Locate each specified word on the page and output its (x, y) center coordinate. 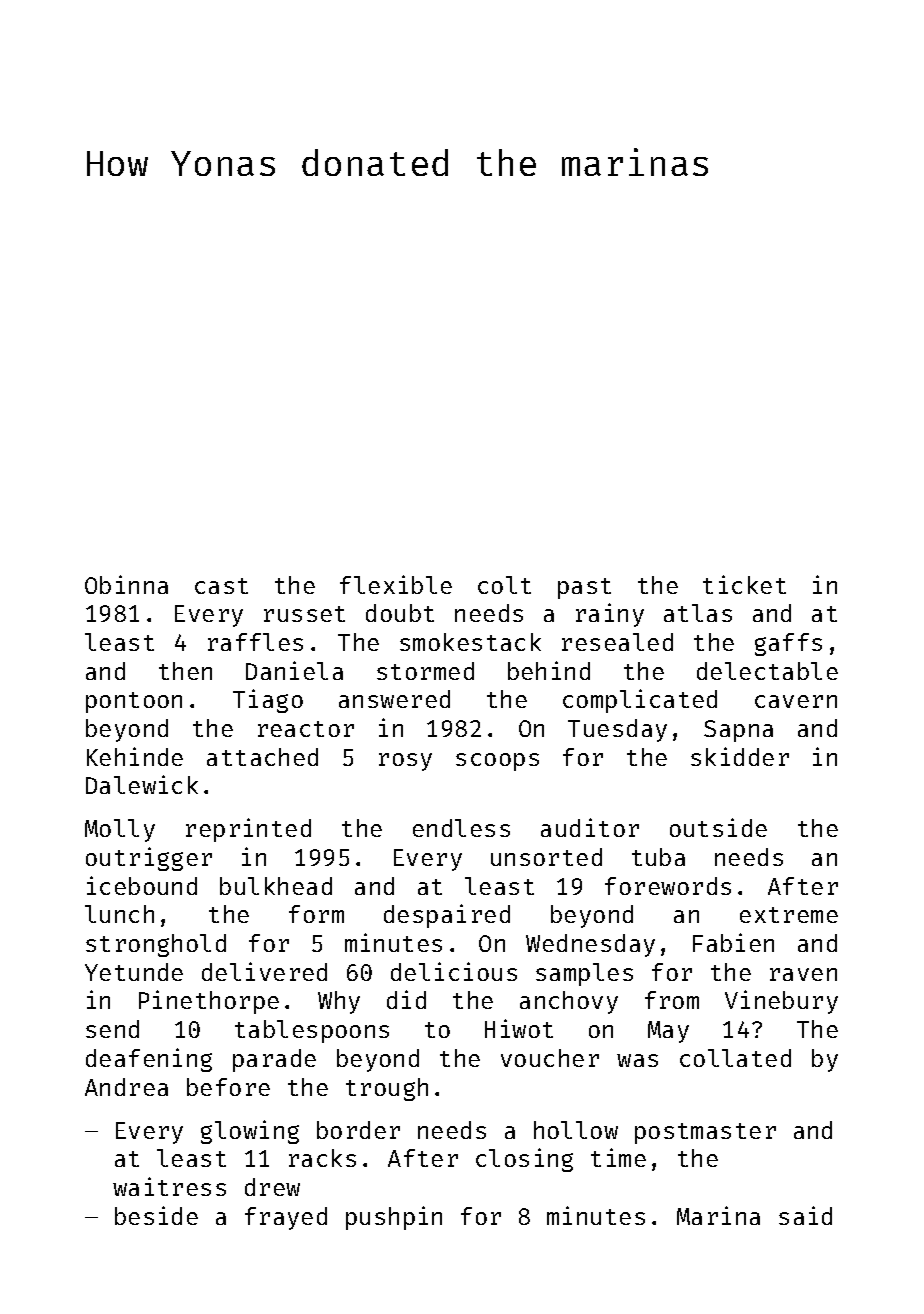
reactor (306, 729)
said (805, 1215)
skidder (740, 756)
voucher (550, 1058)
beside (156, 1215)
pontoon (134, 702)
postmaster (705, 1133)
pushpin (394, 1218)
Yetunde (134, 972)
